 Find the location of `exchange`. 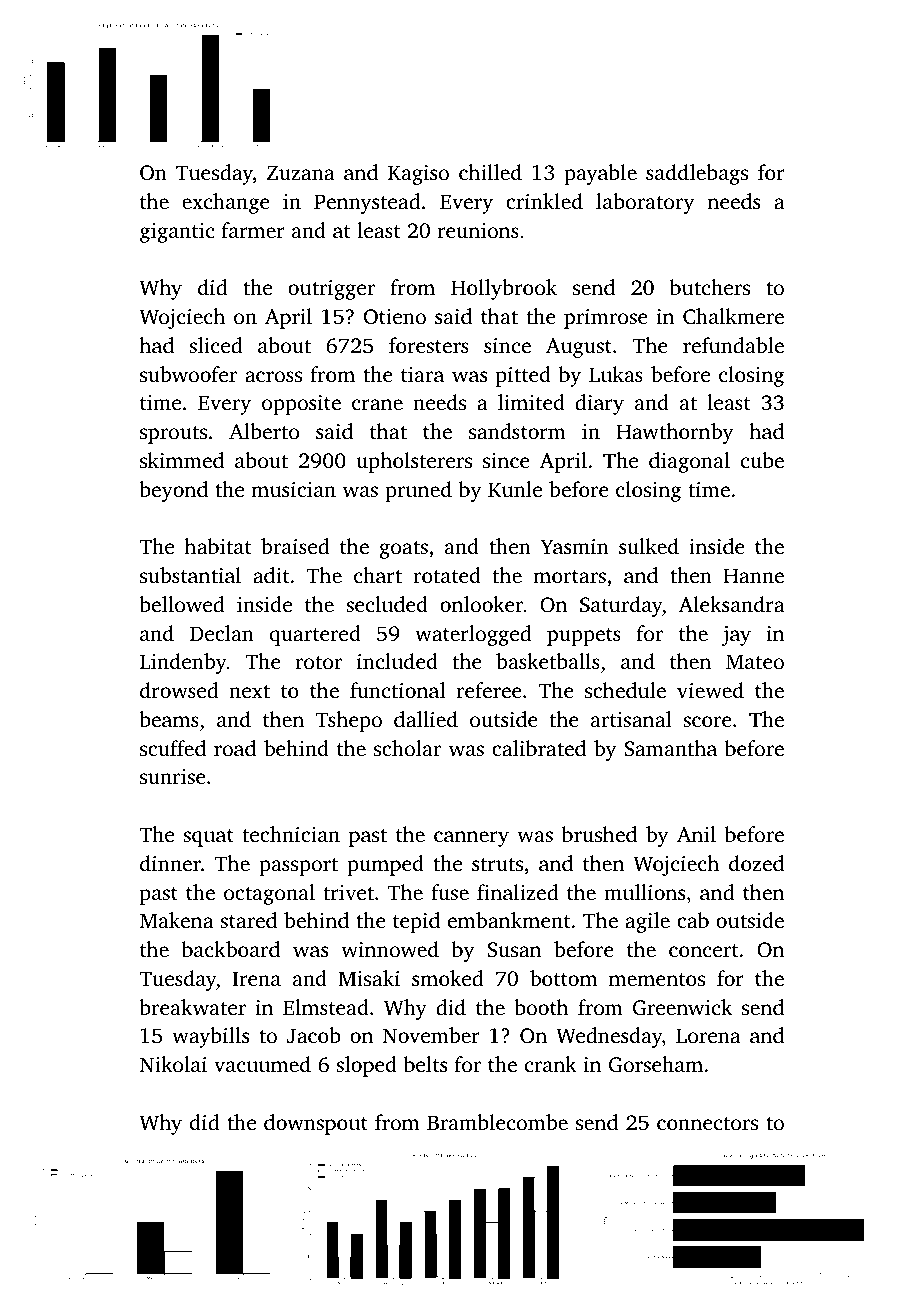

exchange is located at coordinates (226, 203).
